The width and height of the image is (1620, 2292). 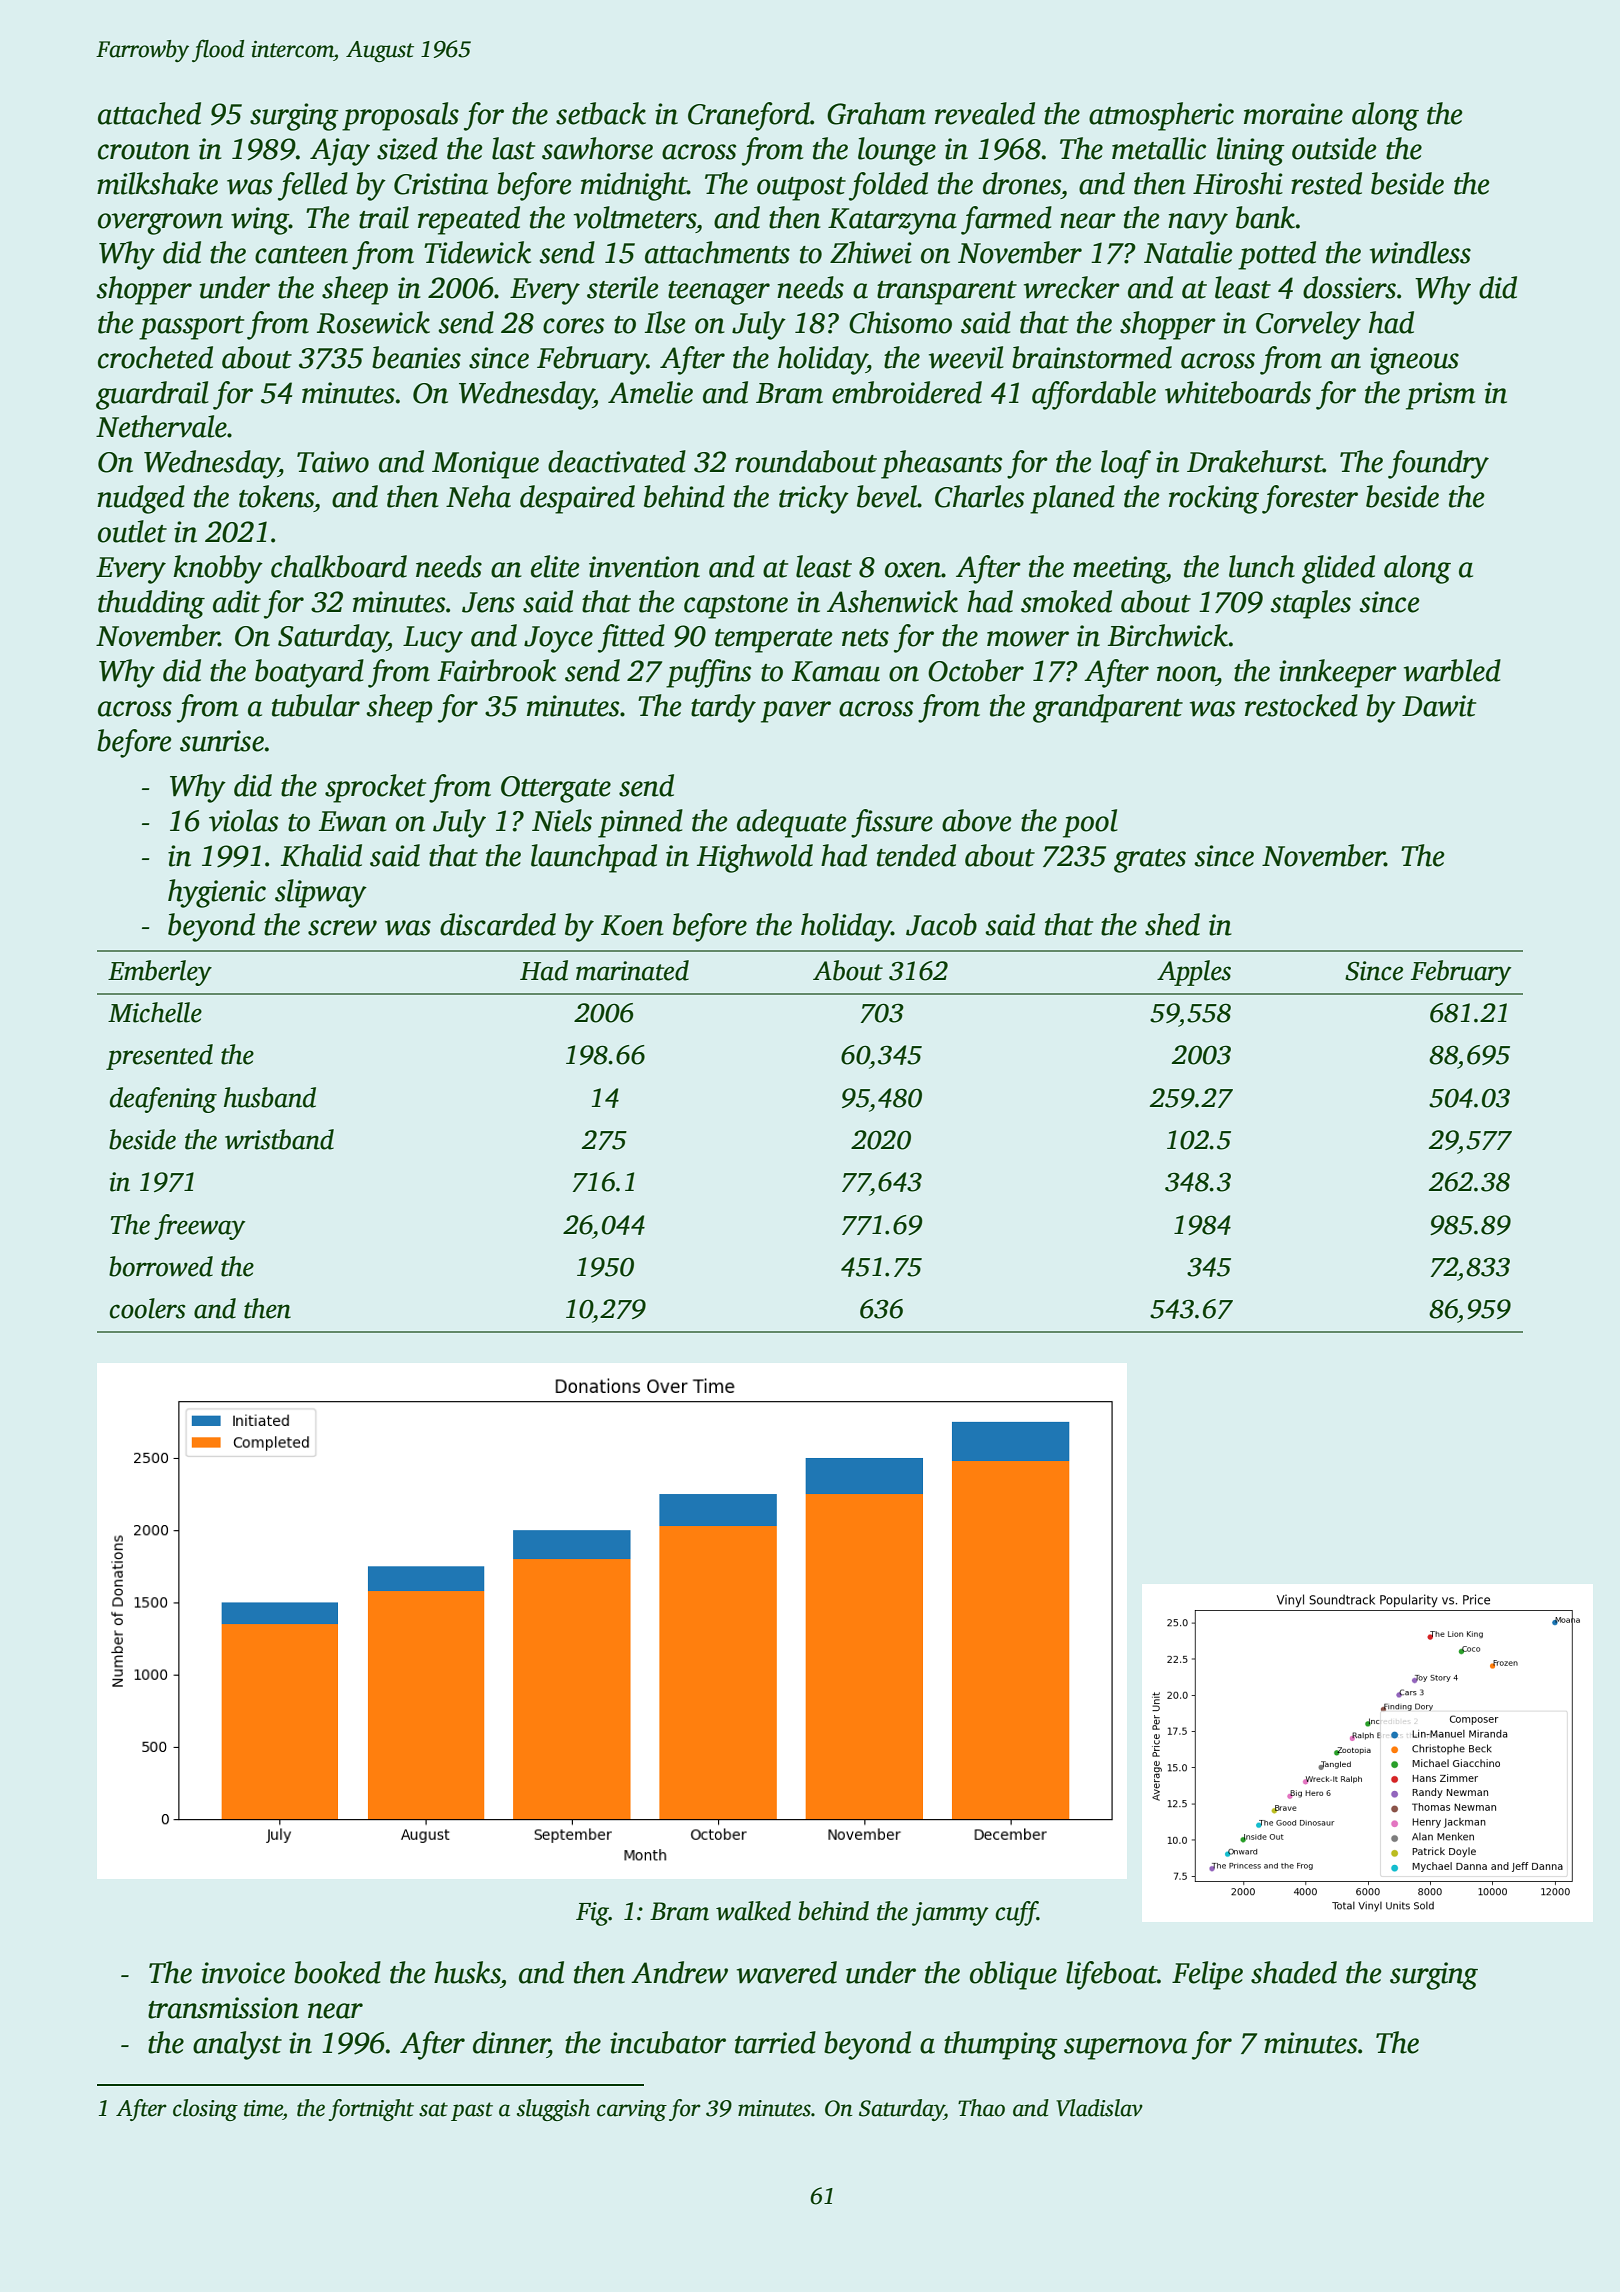 What do you see at coordinates (342, 928) in the image?
I see `screw` at bounding box center [342, 928].
